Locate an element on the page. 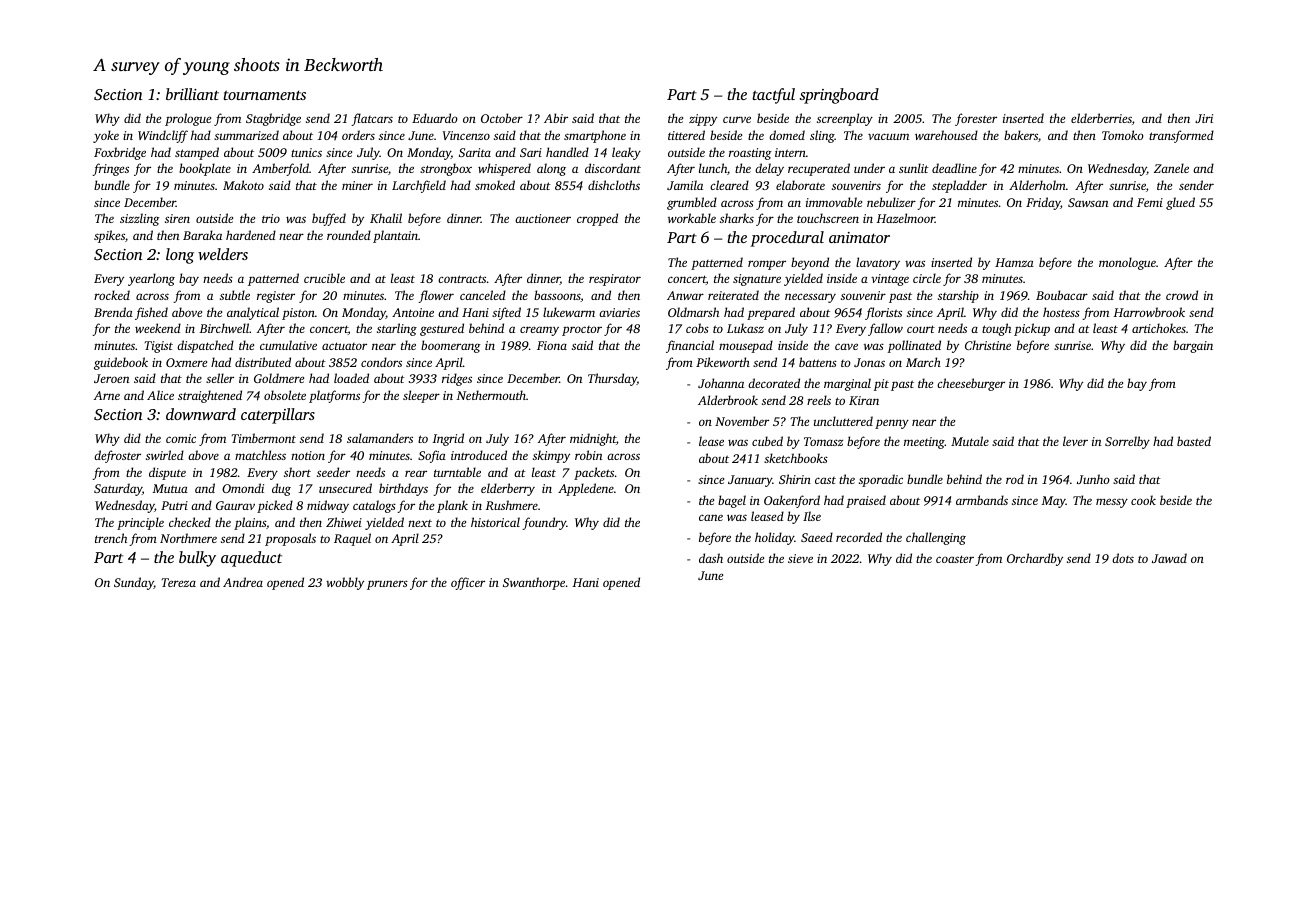 The height and width of the image is (924, 1308). Arne is located at coordinates (107, 395).
